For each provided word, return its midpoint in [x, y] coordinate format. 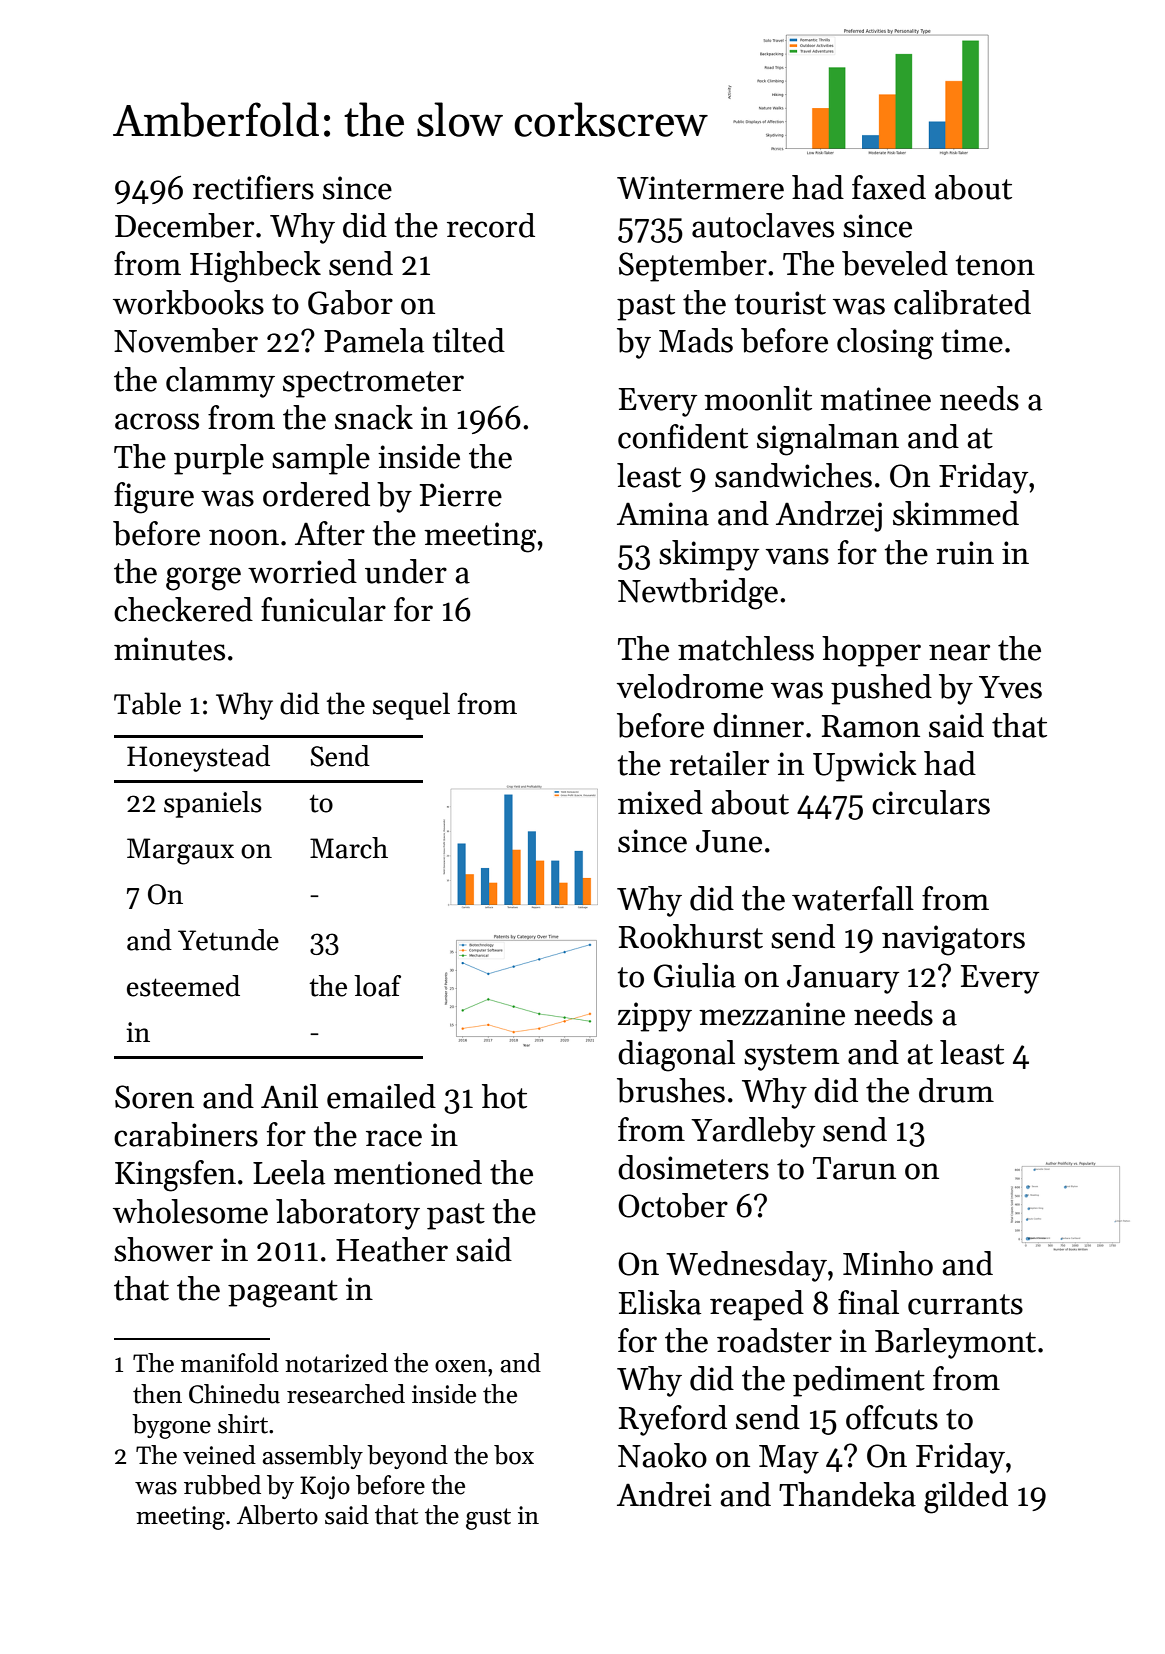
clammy [220, 382]
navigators [953, 940]
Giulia [695, 975]
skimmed [956, 513]
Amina [663, 514]
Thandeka [847, 1494]
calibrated [962, 302]
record [491, 225]
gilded [966, 1498]
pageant [283, 1294]
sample [321, 459]
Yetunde [228, 940]
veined [219, 1455]
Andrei [664, 1494]
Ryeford [673, 1420]
